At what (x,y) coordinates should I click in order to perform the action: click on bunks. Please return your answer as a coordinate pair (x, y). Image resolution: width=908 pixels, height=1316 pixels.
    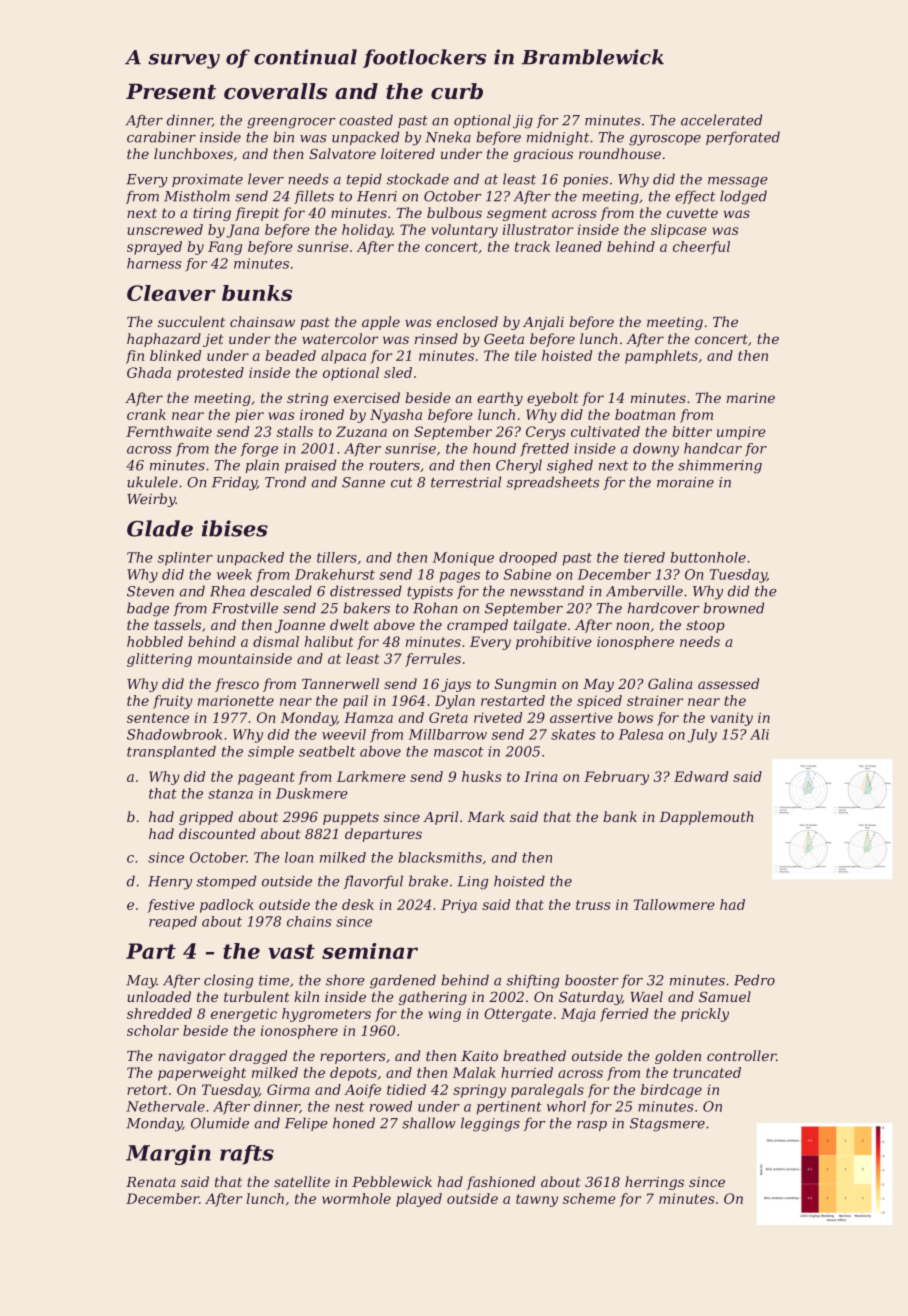
    Looking at the image, I should click on (257, 293).
